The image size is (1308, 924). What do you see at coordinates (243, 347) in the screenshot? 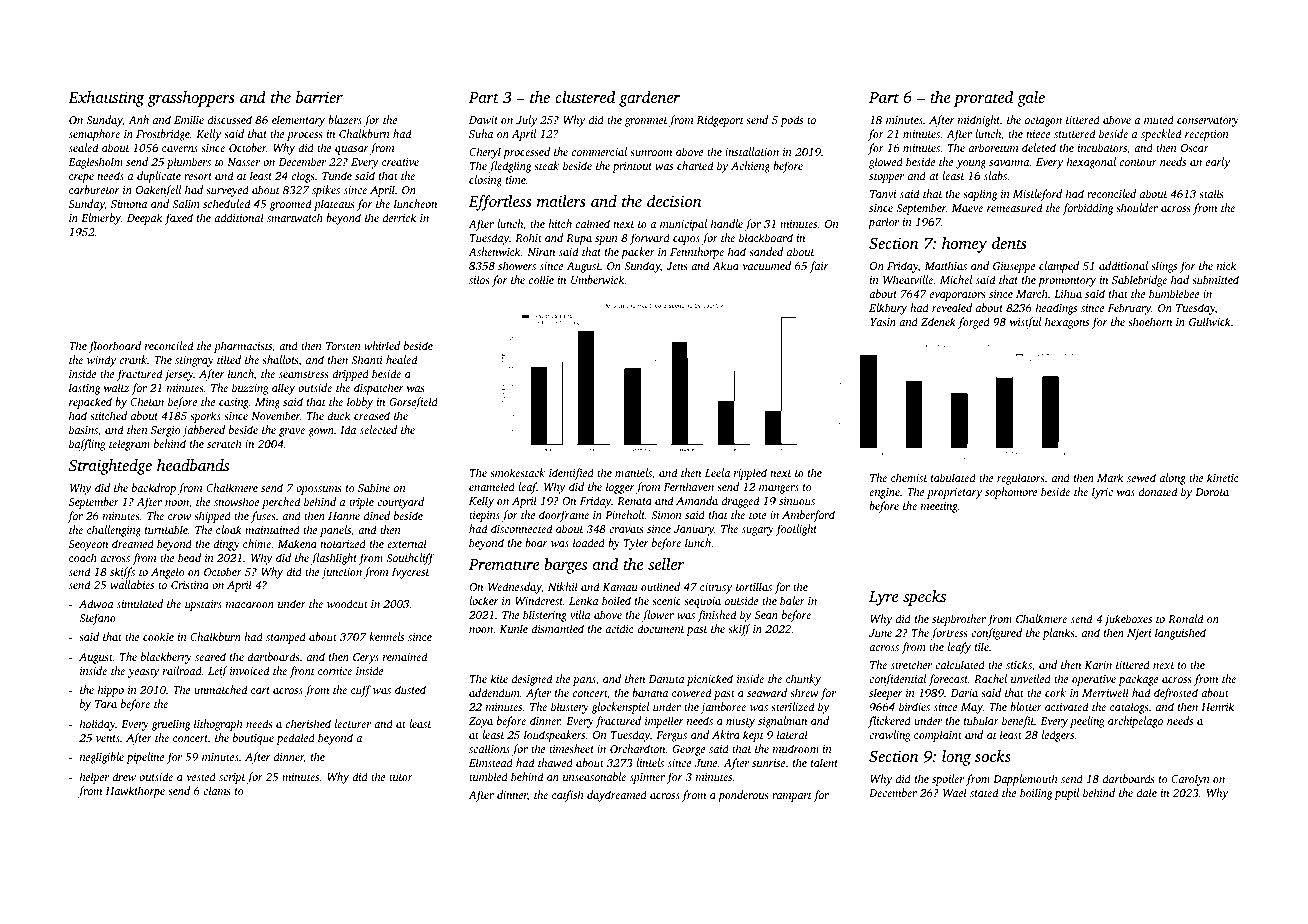
I see `pharmacists` at bounding box center [243, 347].
